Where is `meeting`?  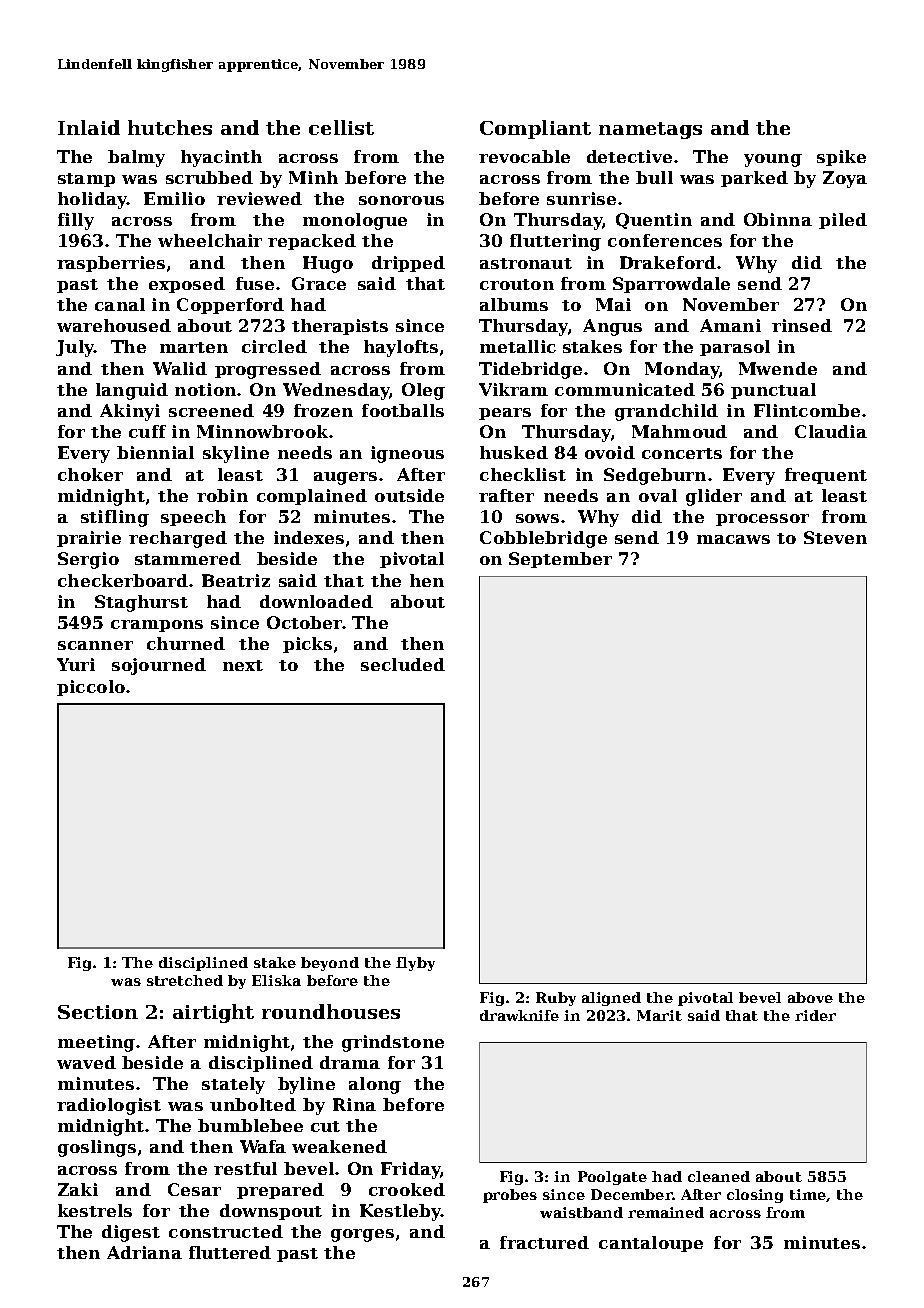 meeting is located at coordinates (96, 1043).
